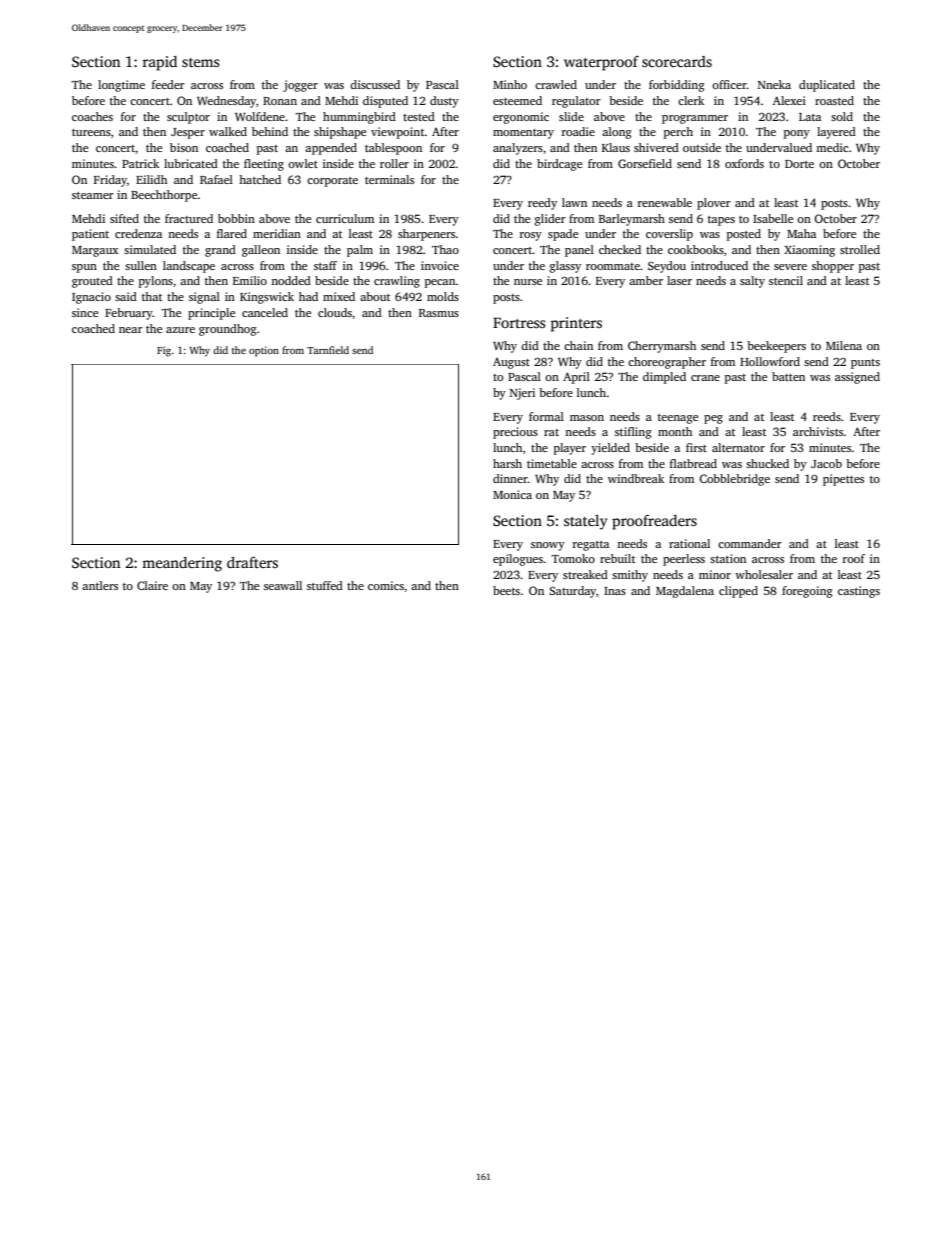 This page has width=952, height=1233. Describe the element at coordinates (827, 416) in the page. I see `reeds` at that location.
